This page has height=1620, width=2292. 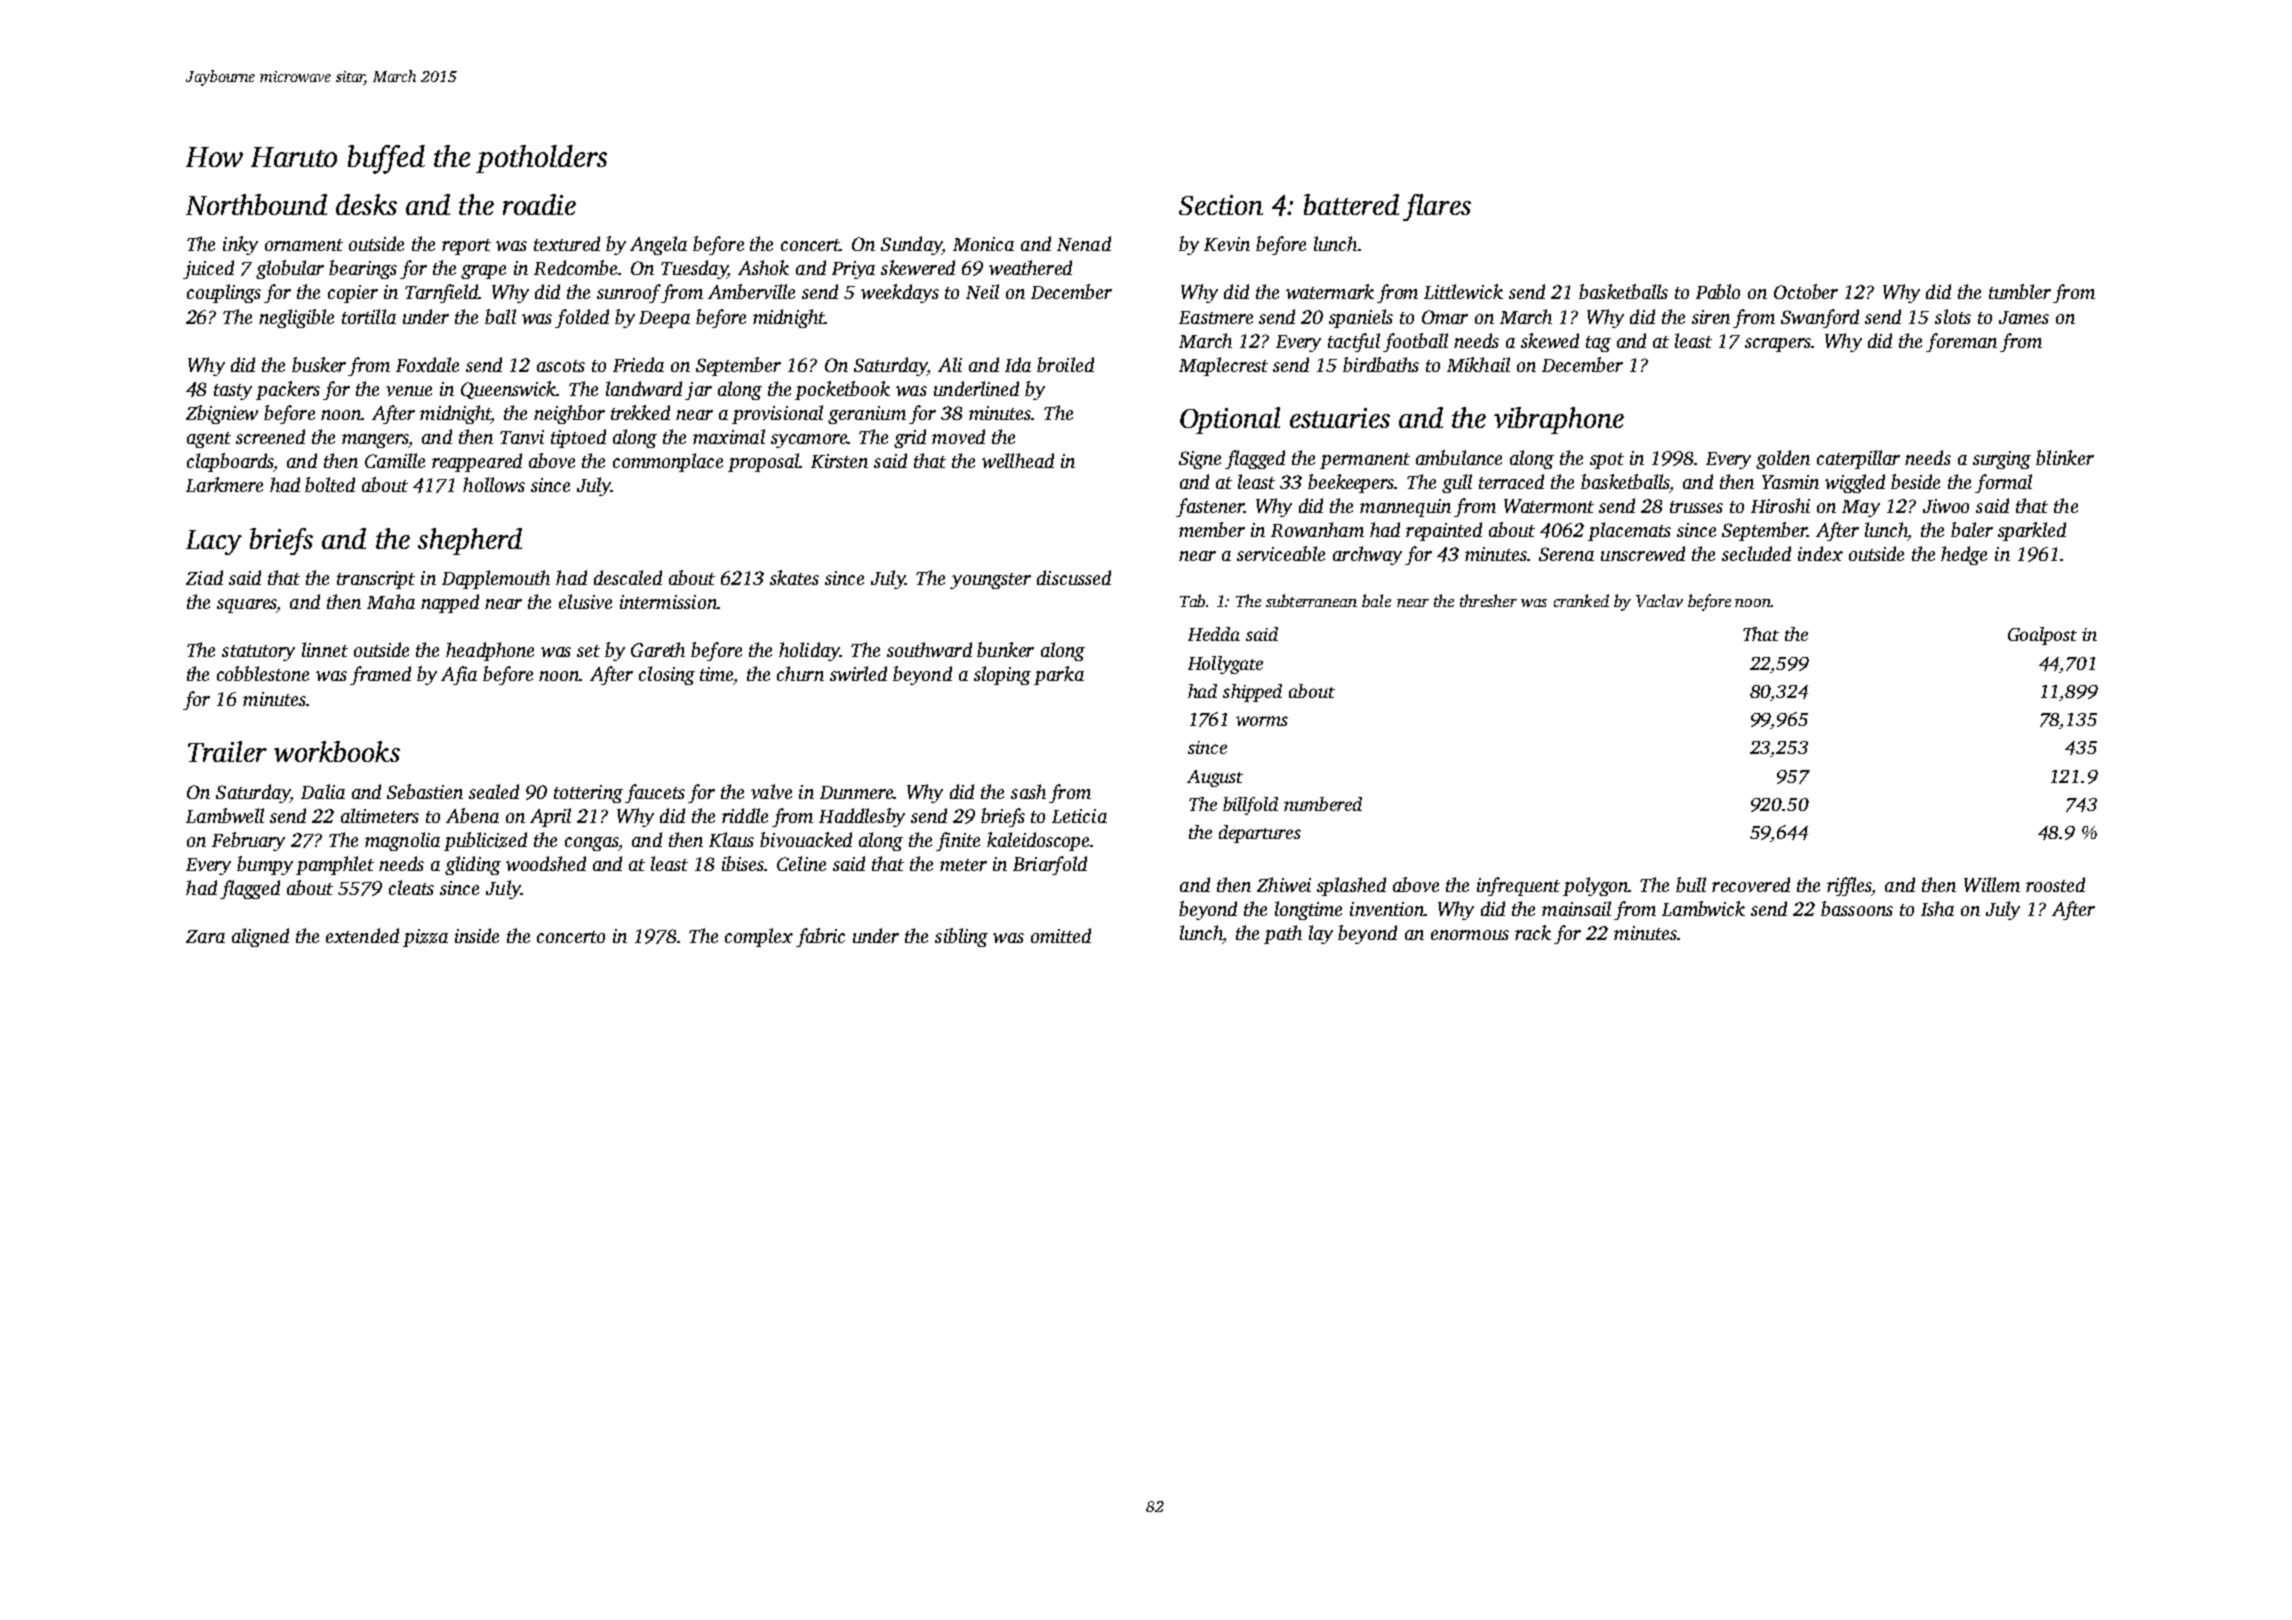 What do you see at coordinates (771, 791) in the page?
I see `valve` at bounding box center [771, 791].
